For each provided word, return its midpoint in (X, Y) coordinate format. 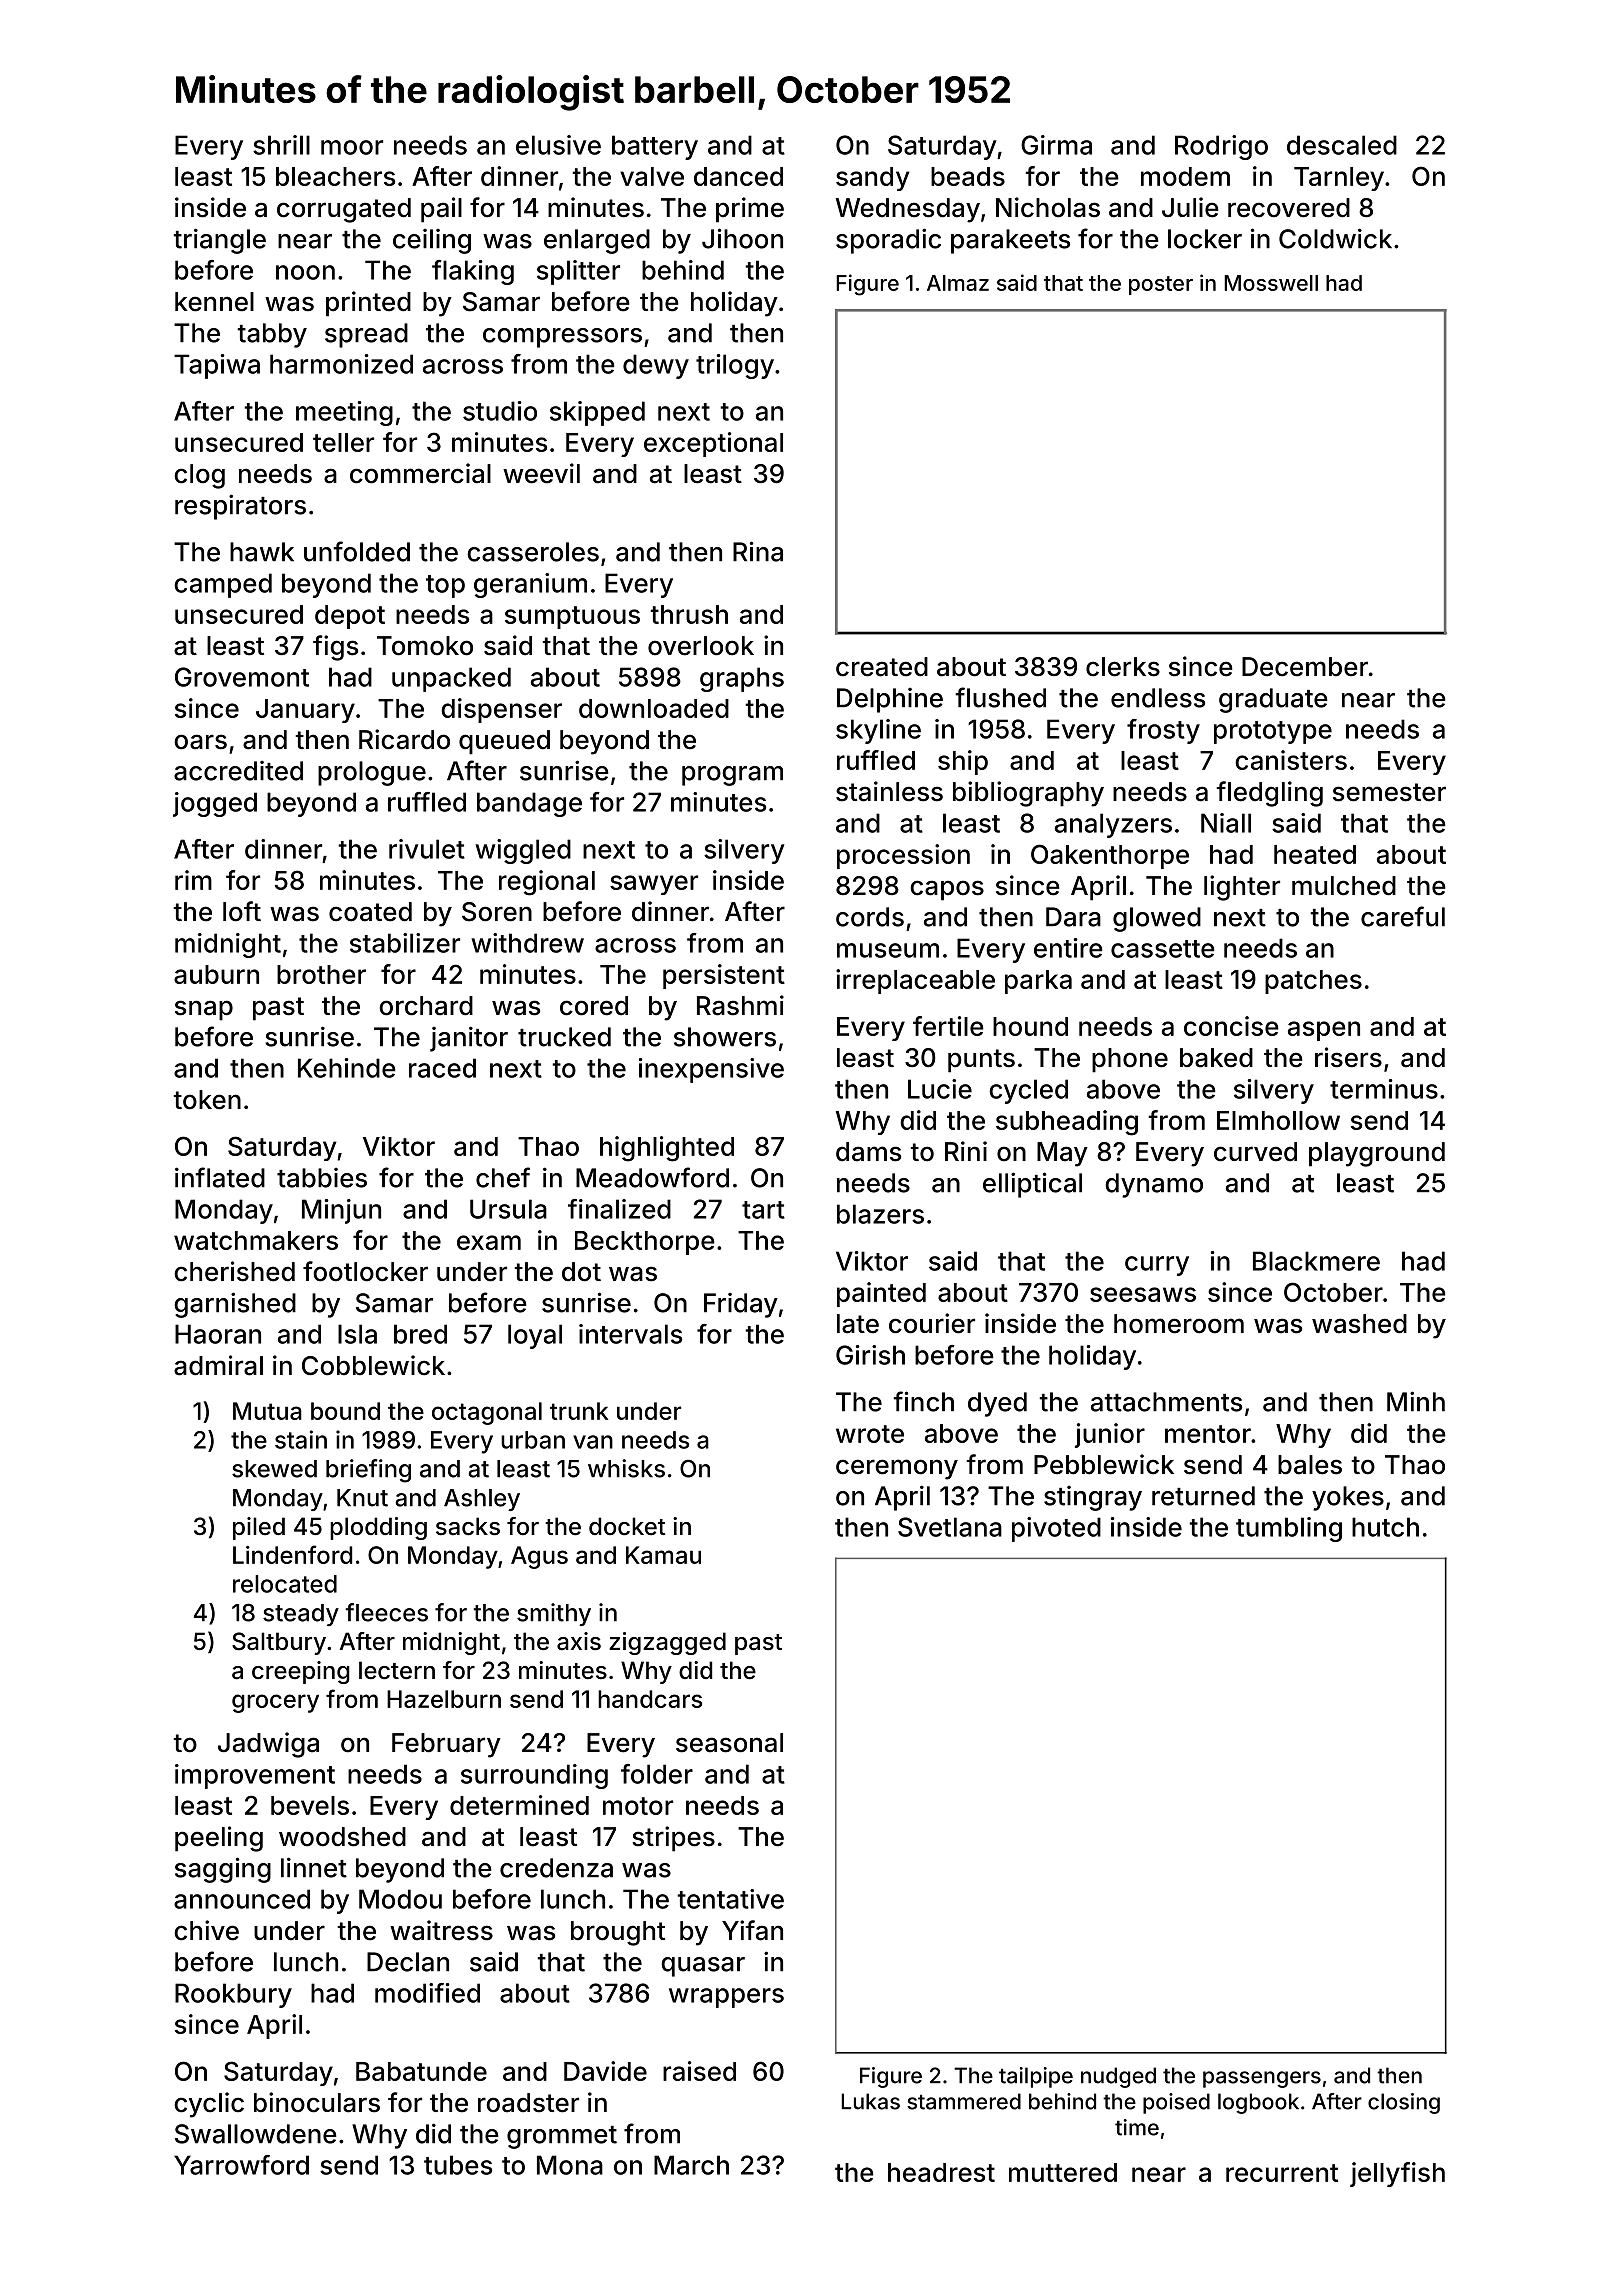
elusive (558, 145)
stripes (673, 1839)
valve (652, 176)
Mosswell (1271, 283)
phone (1130, 1060)
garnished (235, 1305)
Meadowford (652, 1177)
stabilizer (405, 943)
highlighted (667, 1149)
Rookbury (233, 1995)
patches (1313, 982)
